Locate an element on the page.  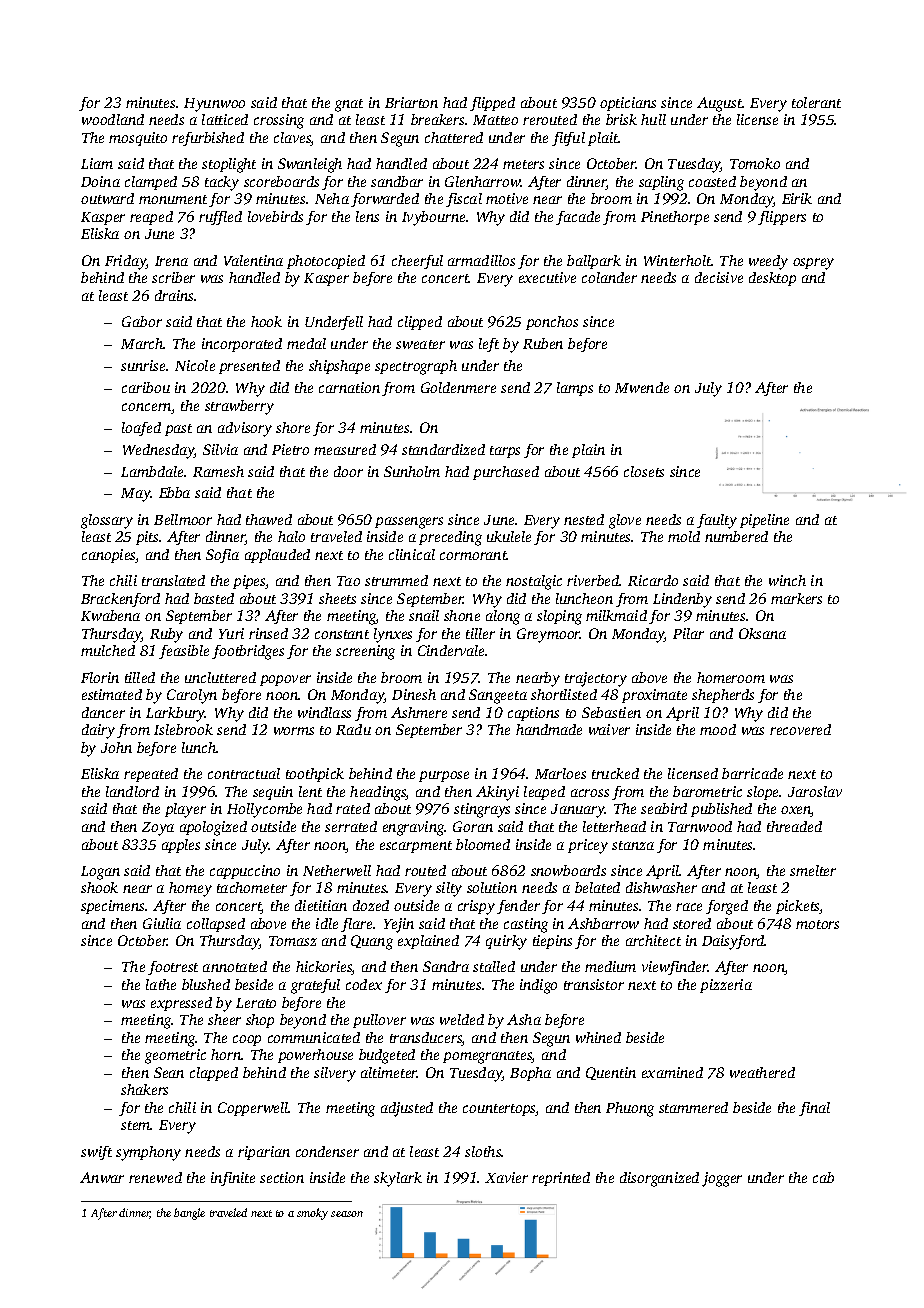
shakers is located at coordinates (144, 1089).
